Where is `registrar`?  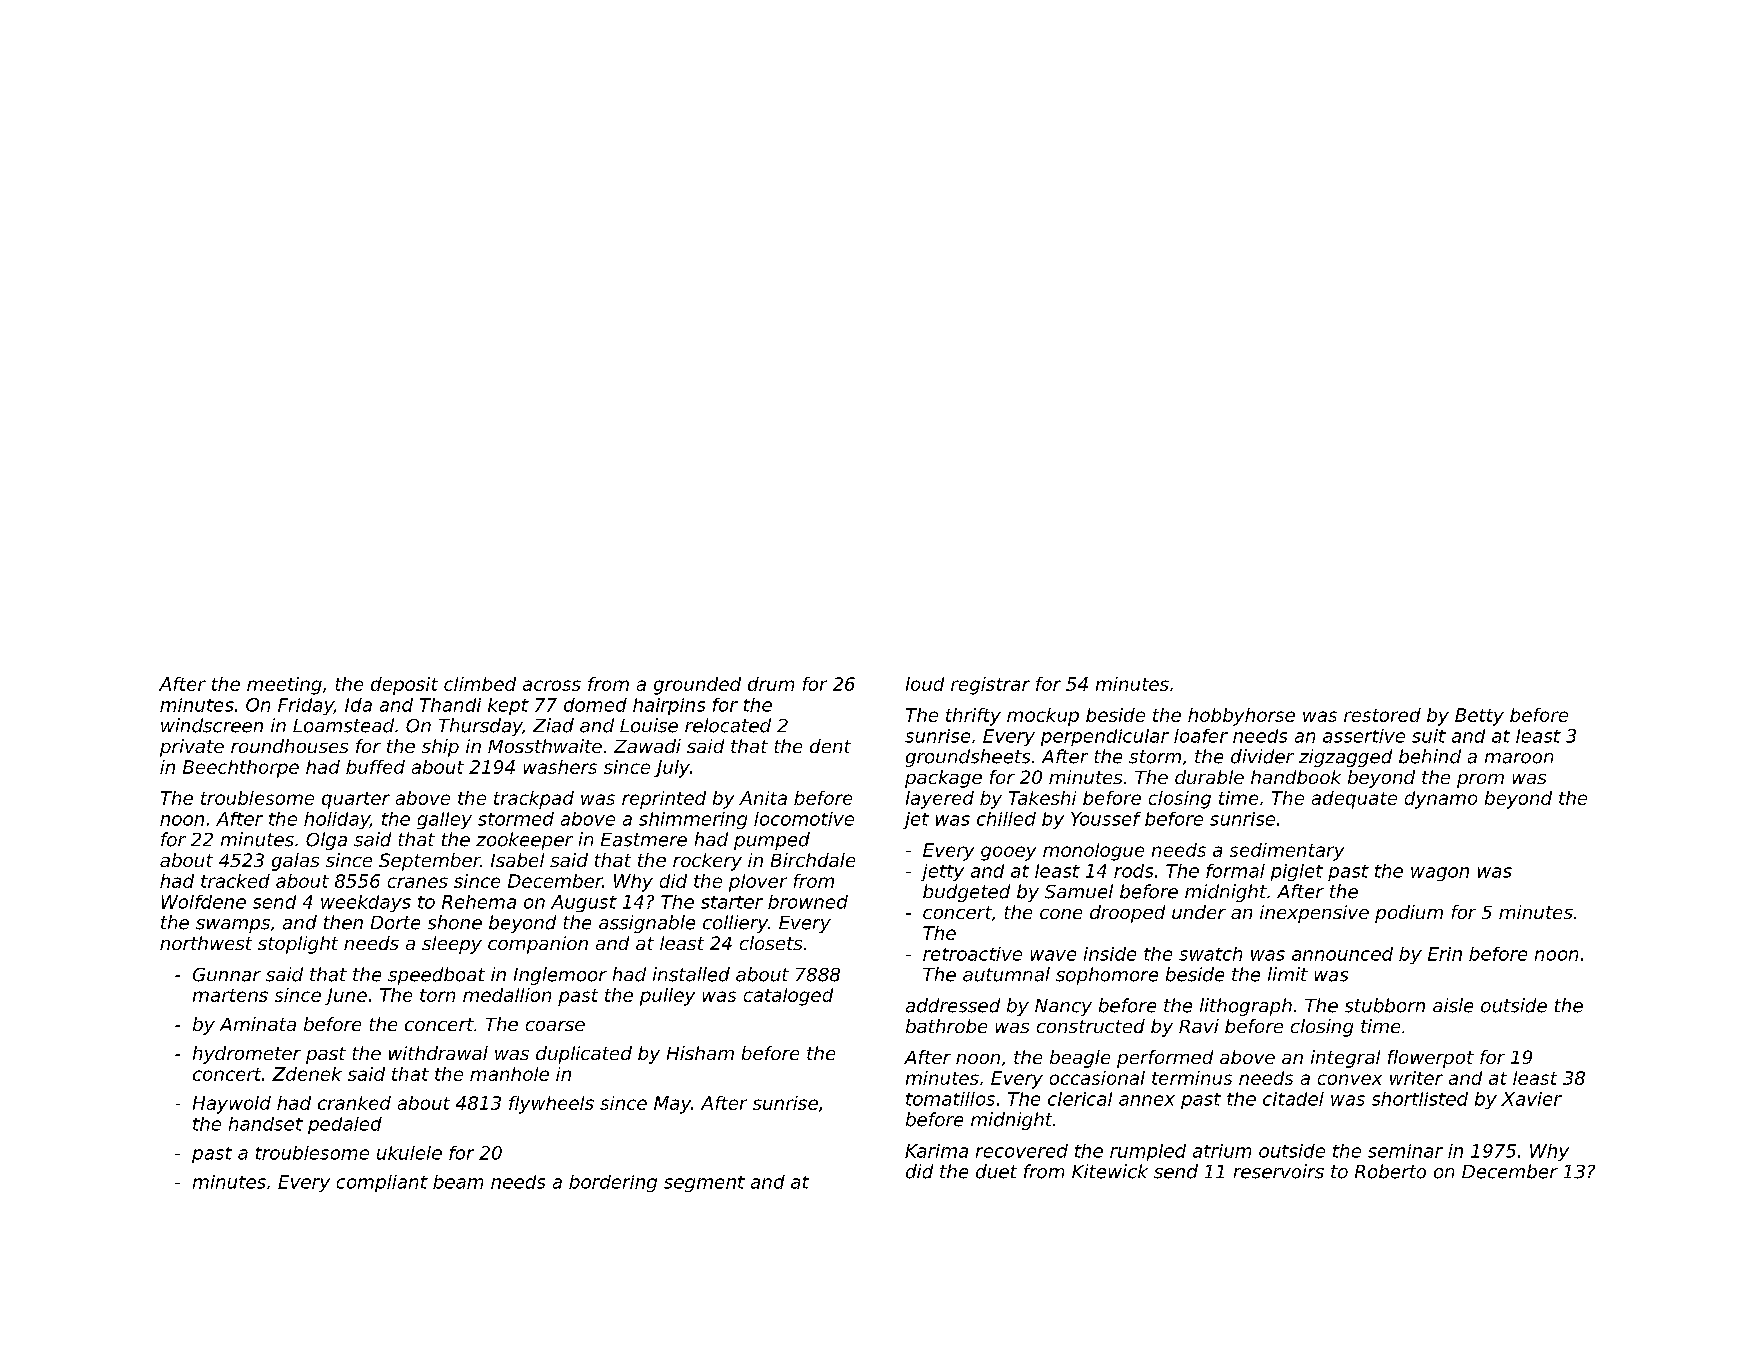
registrar is located at coordinates (990, 686).
